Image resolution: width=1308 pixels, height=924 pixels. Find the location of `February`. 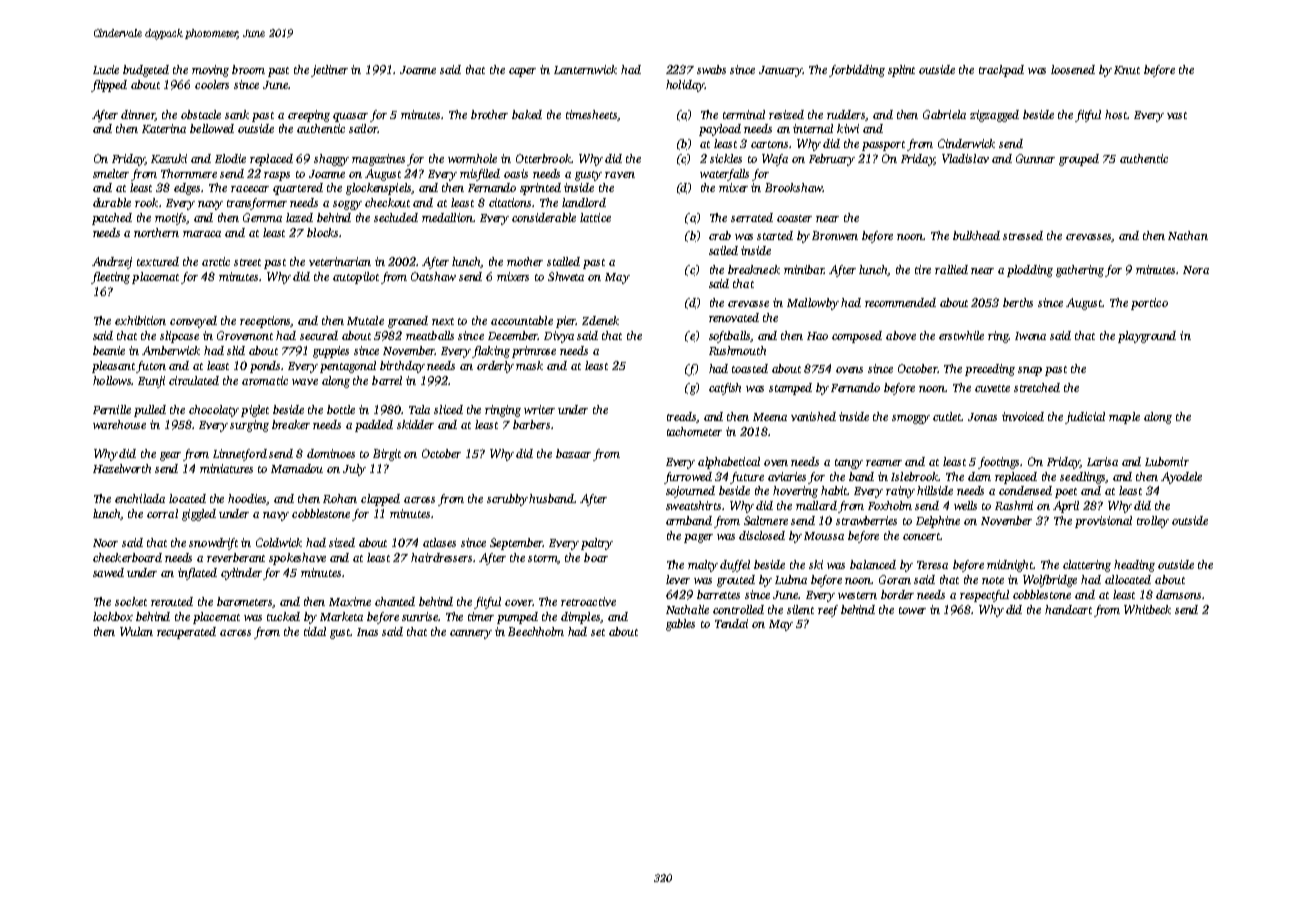

February is located at coordinates (832, 160).
